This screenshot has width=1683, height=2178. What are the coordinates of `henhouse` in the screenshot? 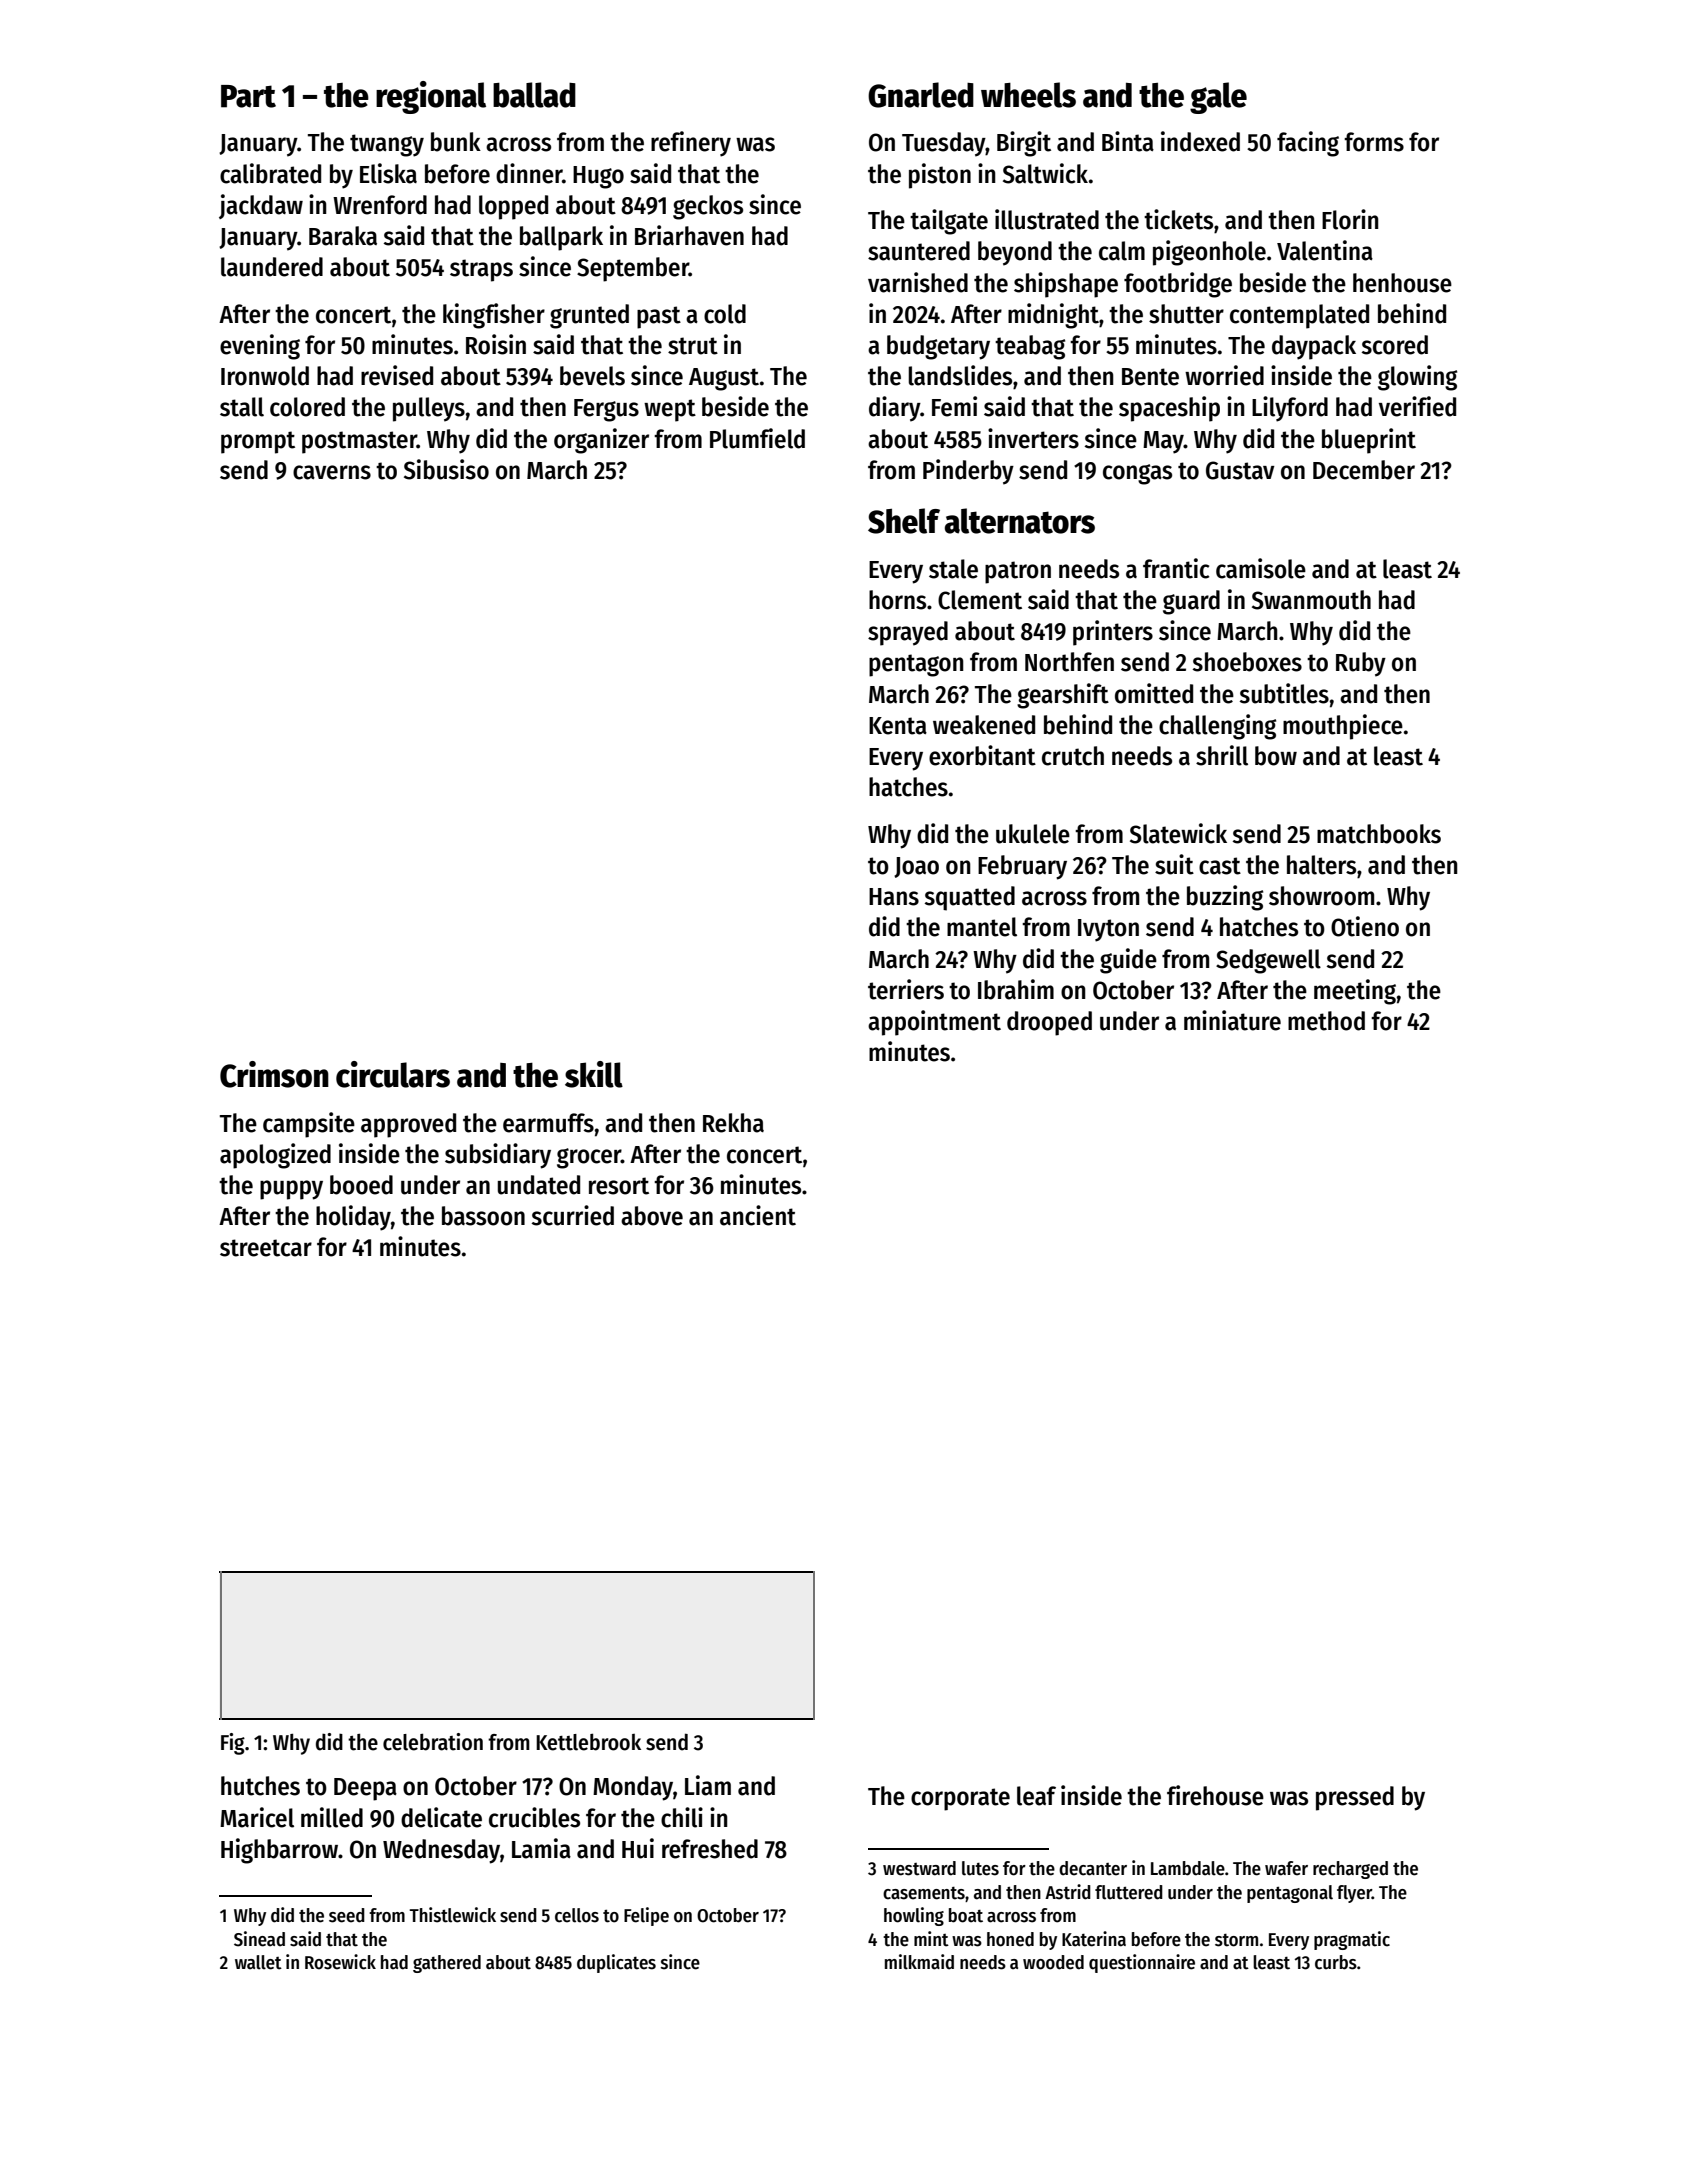 It's located at (1402, 283).
